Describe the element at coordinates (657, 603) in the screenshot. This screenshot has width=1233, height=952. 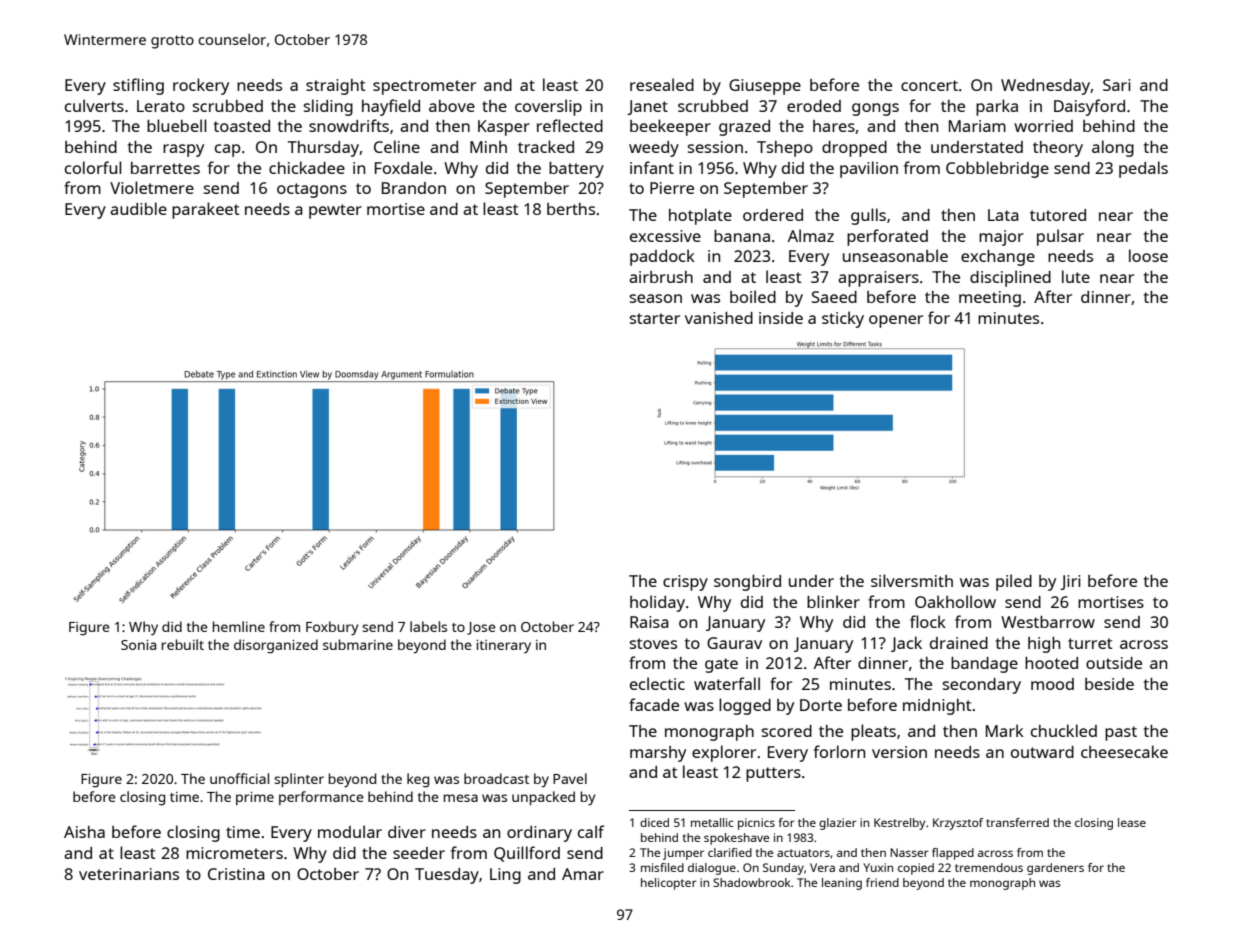
I see `holiday` at that location.
